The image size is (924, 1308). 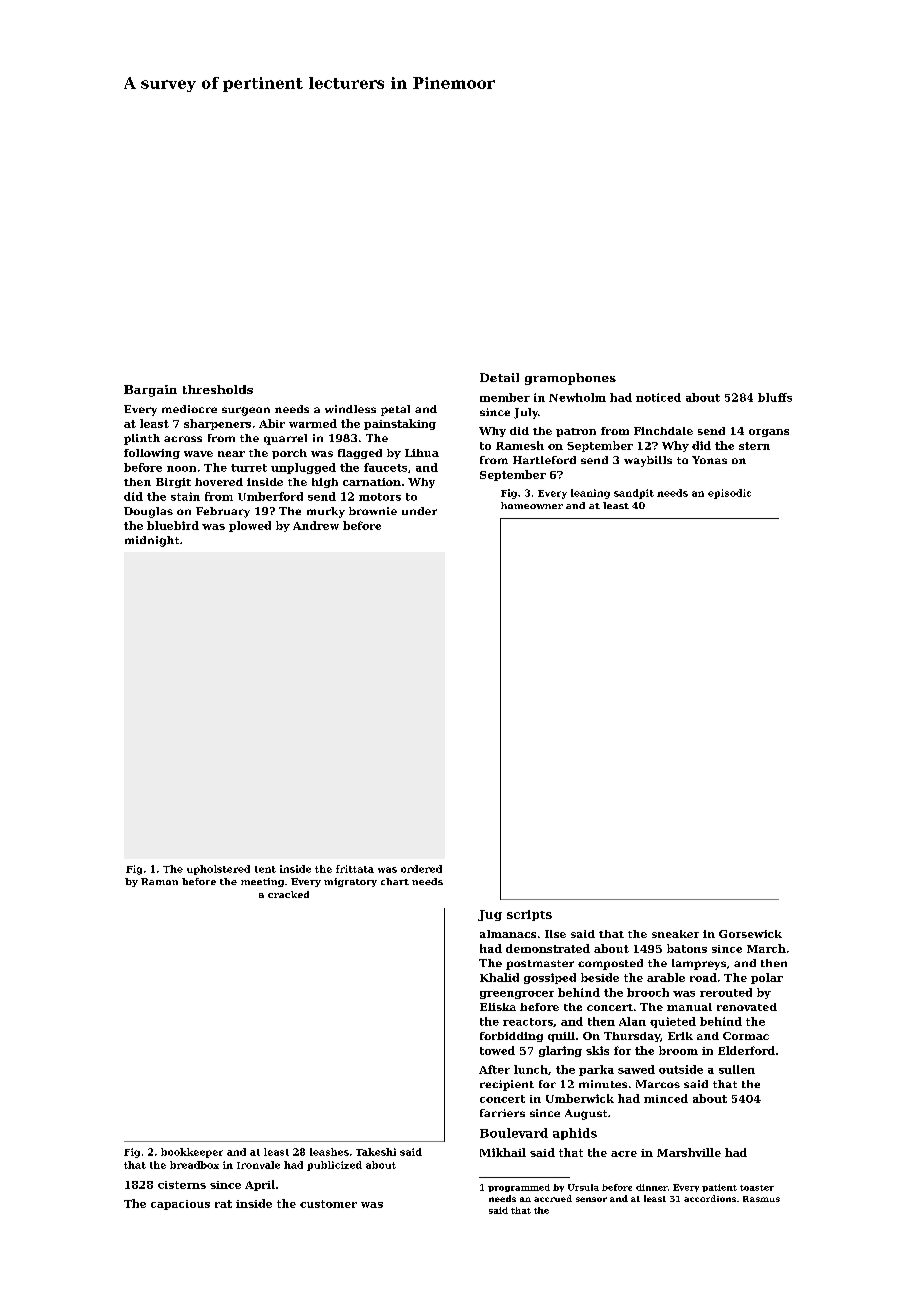 I want to click on homeowner, so click(x=532, y=505).
